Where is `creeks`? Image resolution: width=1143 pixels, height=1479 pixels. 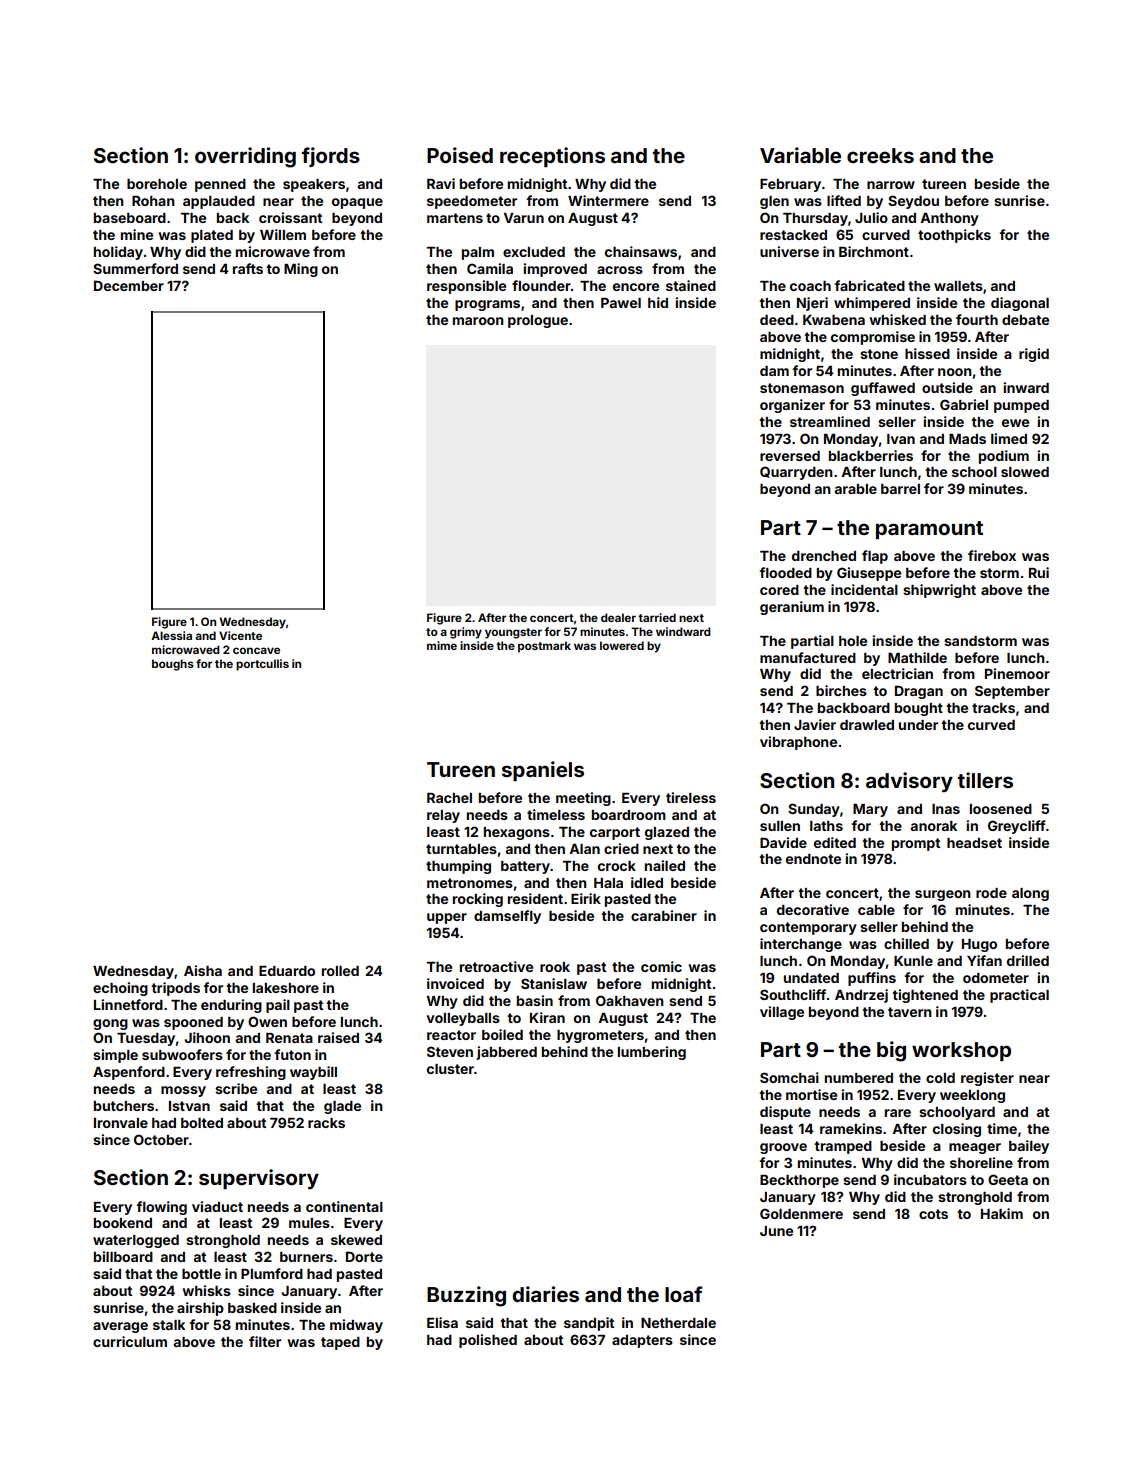 creeks is located at coordinates (880, 155).
